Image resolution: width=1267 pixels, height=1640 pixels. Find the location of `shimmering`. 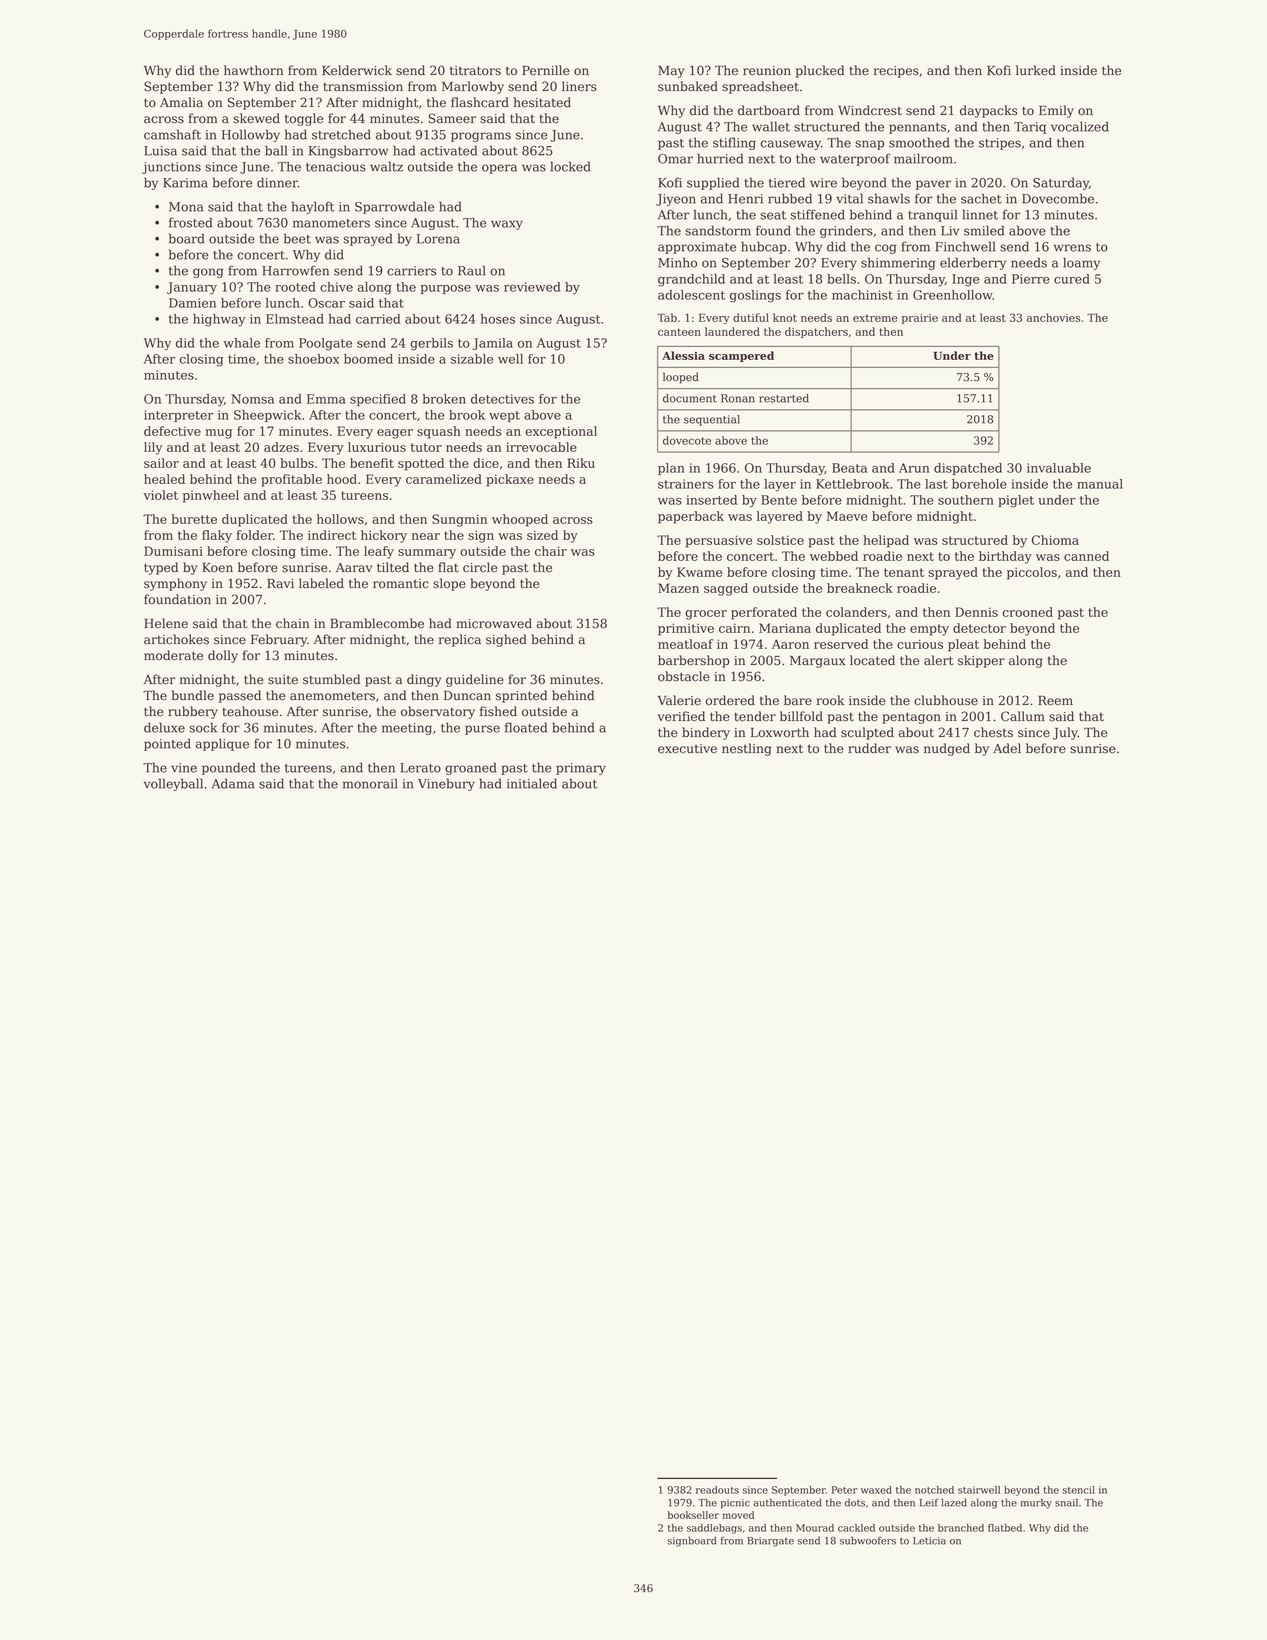

shimmering is located at coordinates (898, 263).
